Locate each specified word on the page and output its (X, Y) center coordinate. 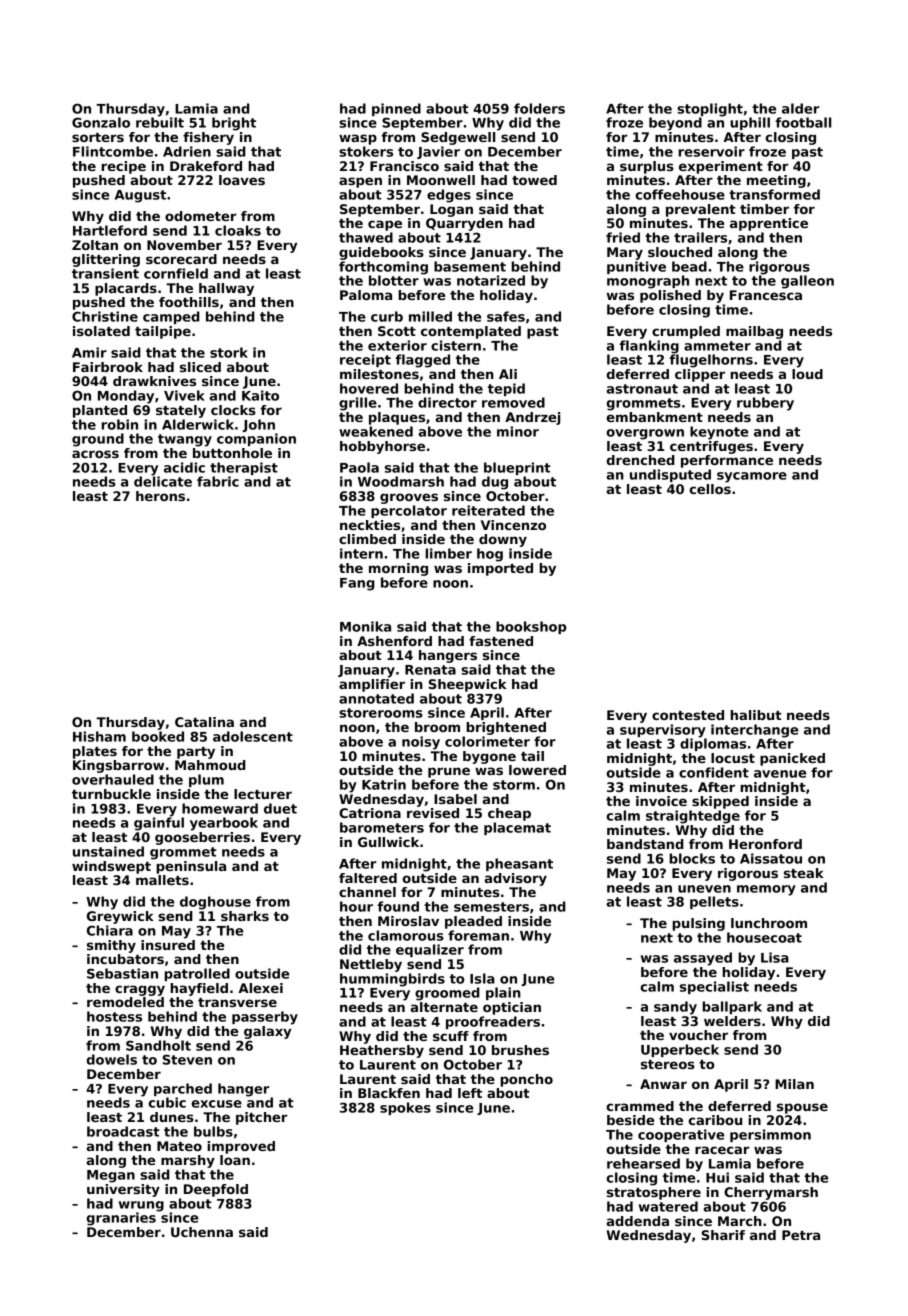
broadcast (123, 1131)
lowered (537, 770)
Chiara (110, 930)
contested (688, 715)
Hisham (99, 736)
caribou (715, 1120)
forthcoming (383, 268)
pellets (714, 902)
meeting (776, 181)
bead (689, 266)
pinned (396, 109)
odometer (200, 216)
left (470, 1093)
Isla (482, 978)
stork (229, 352)
